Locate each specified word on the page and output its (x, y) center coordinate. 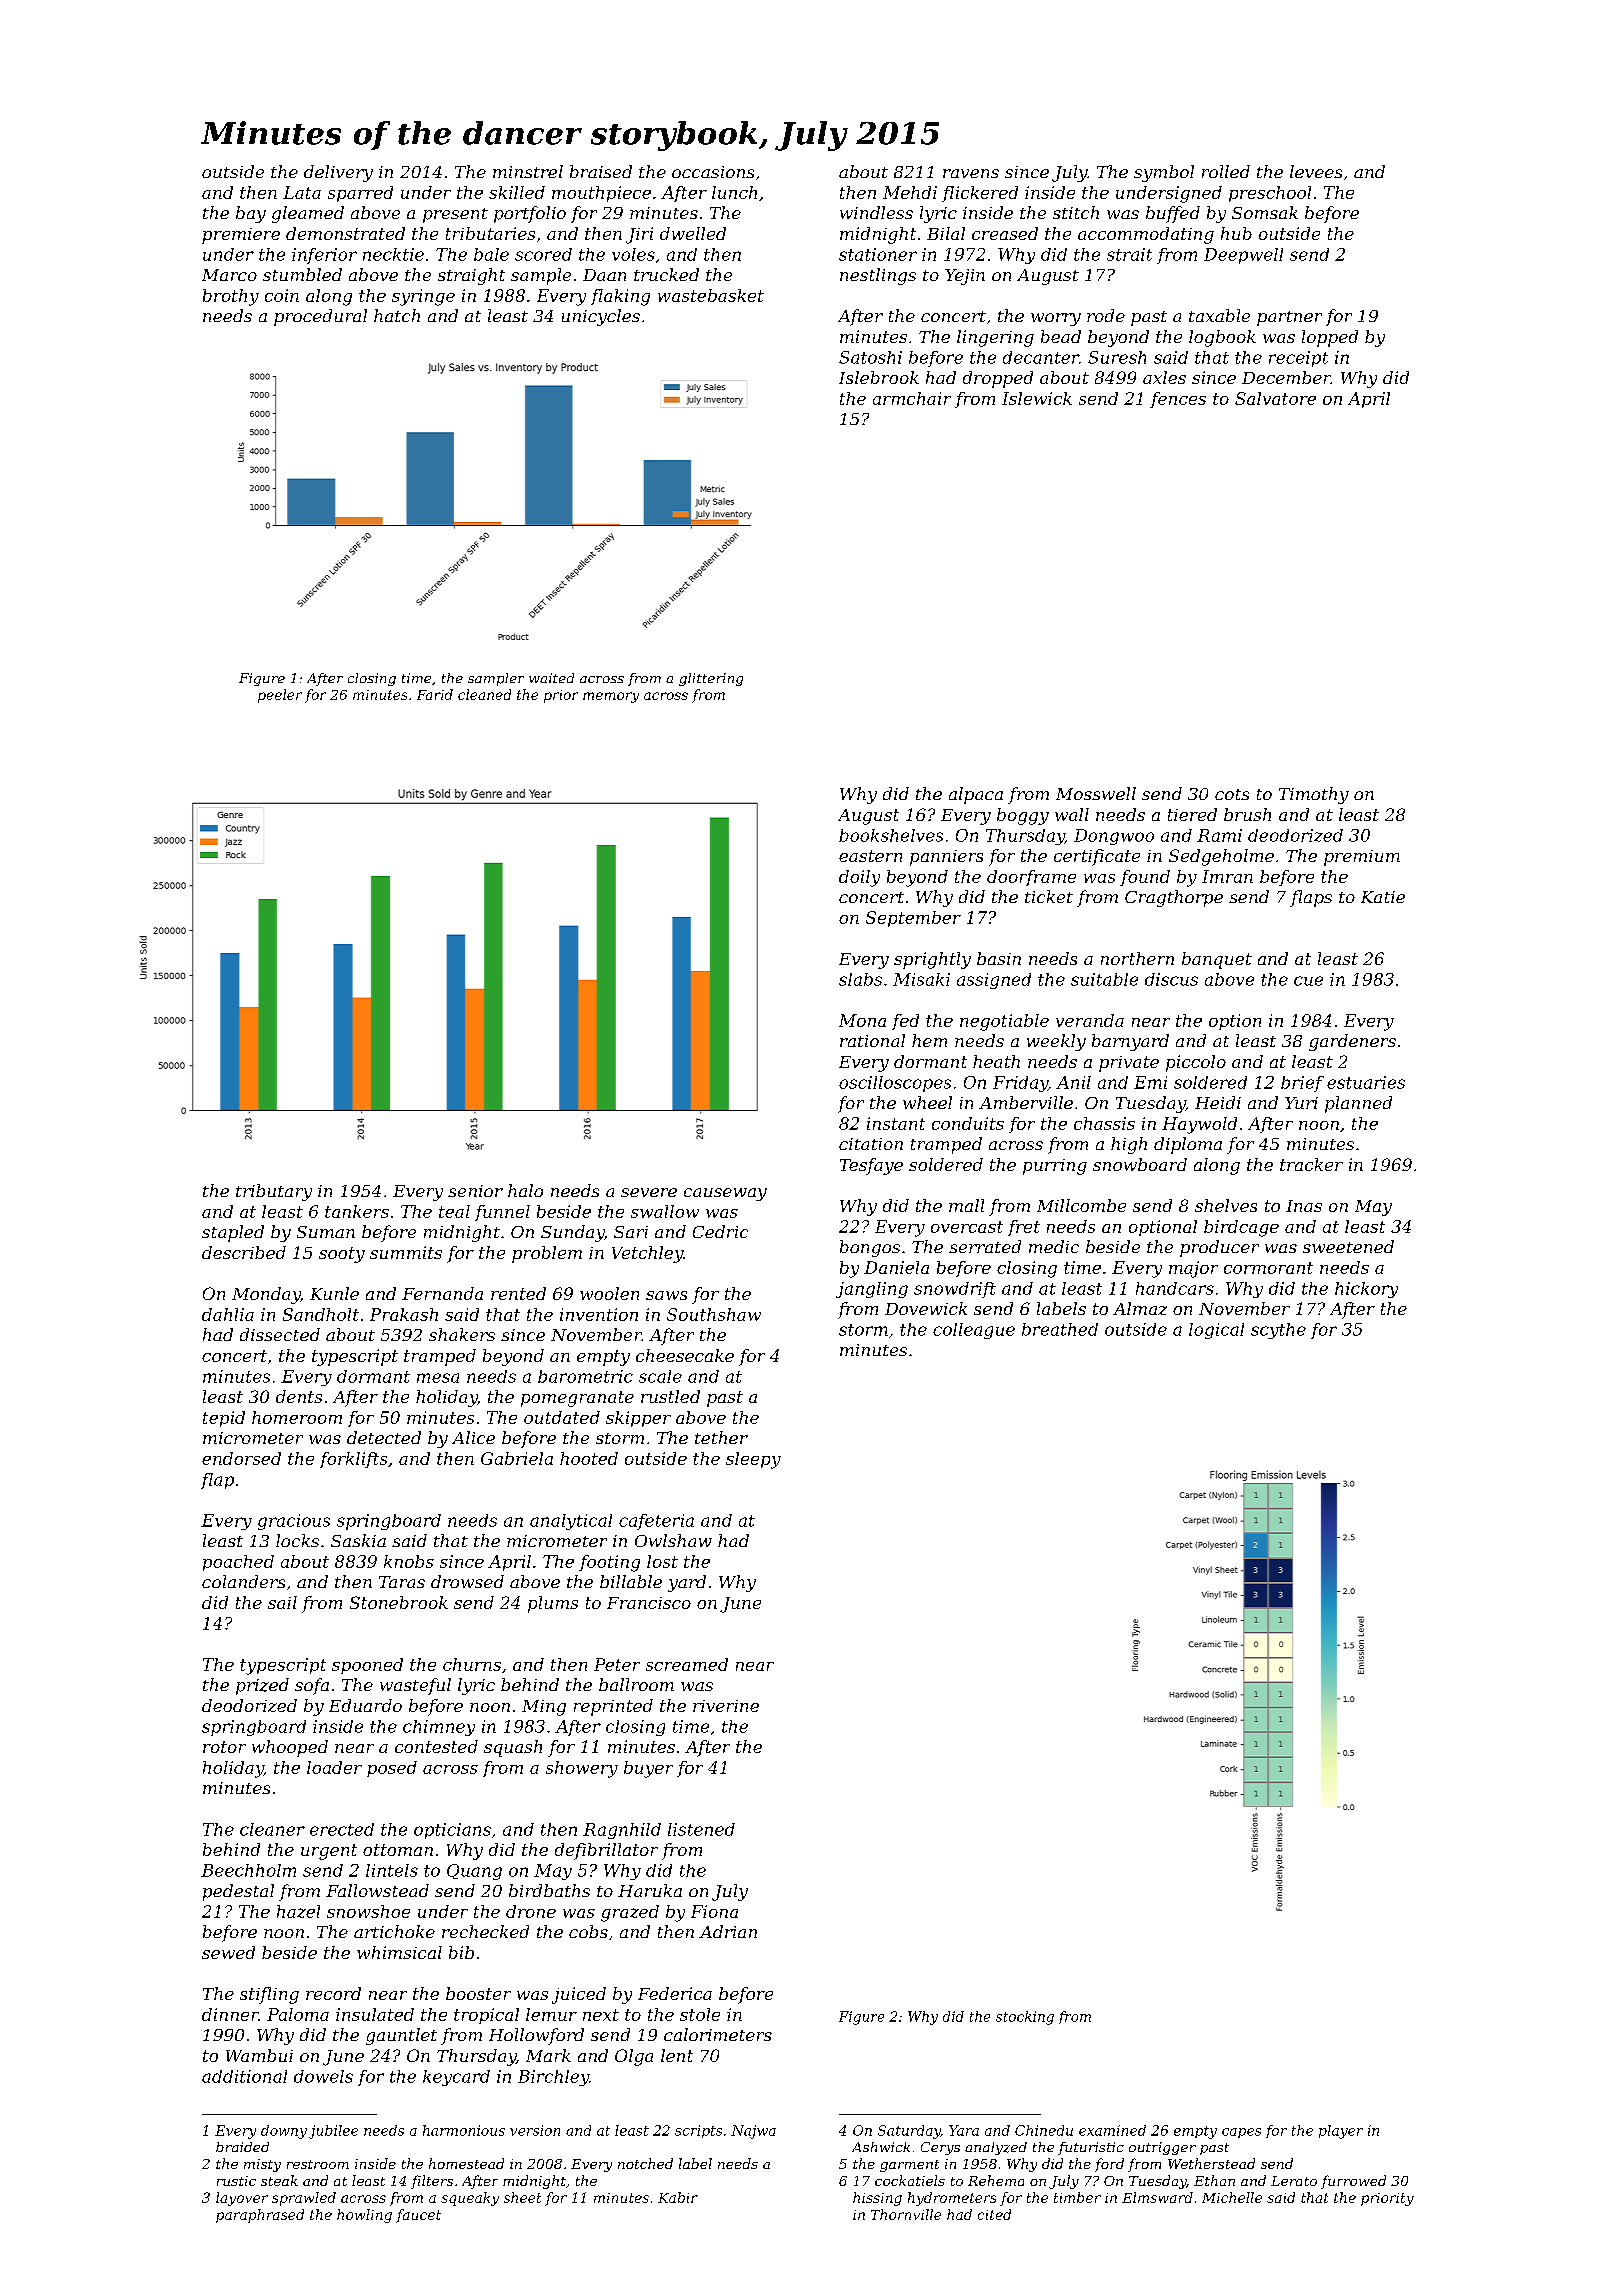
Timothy (1314, 795)
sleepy (753, 1460)
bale (491, 254)
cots (1232, 794)
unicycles (601, 317)
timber (1077, 2197)
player (1341, 2132)
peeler (280, 696)
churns (472, 1664)
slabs (860, 979)
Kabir (678, 2197)
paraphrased (260, 2216)
